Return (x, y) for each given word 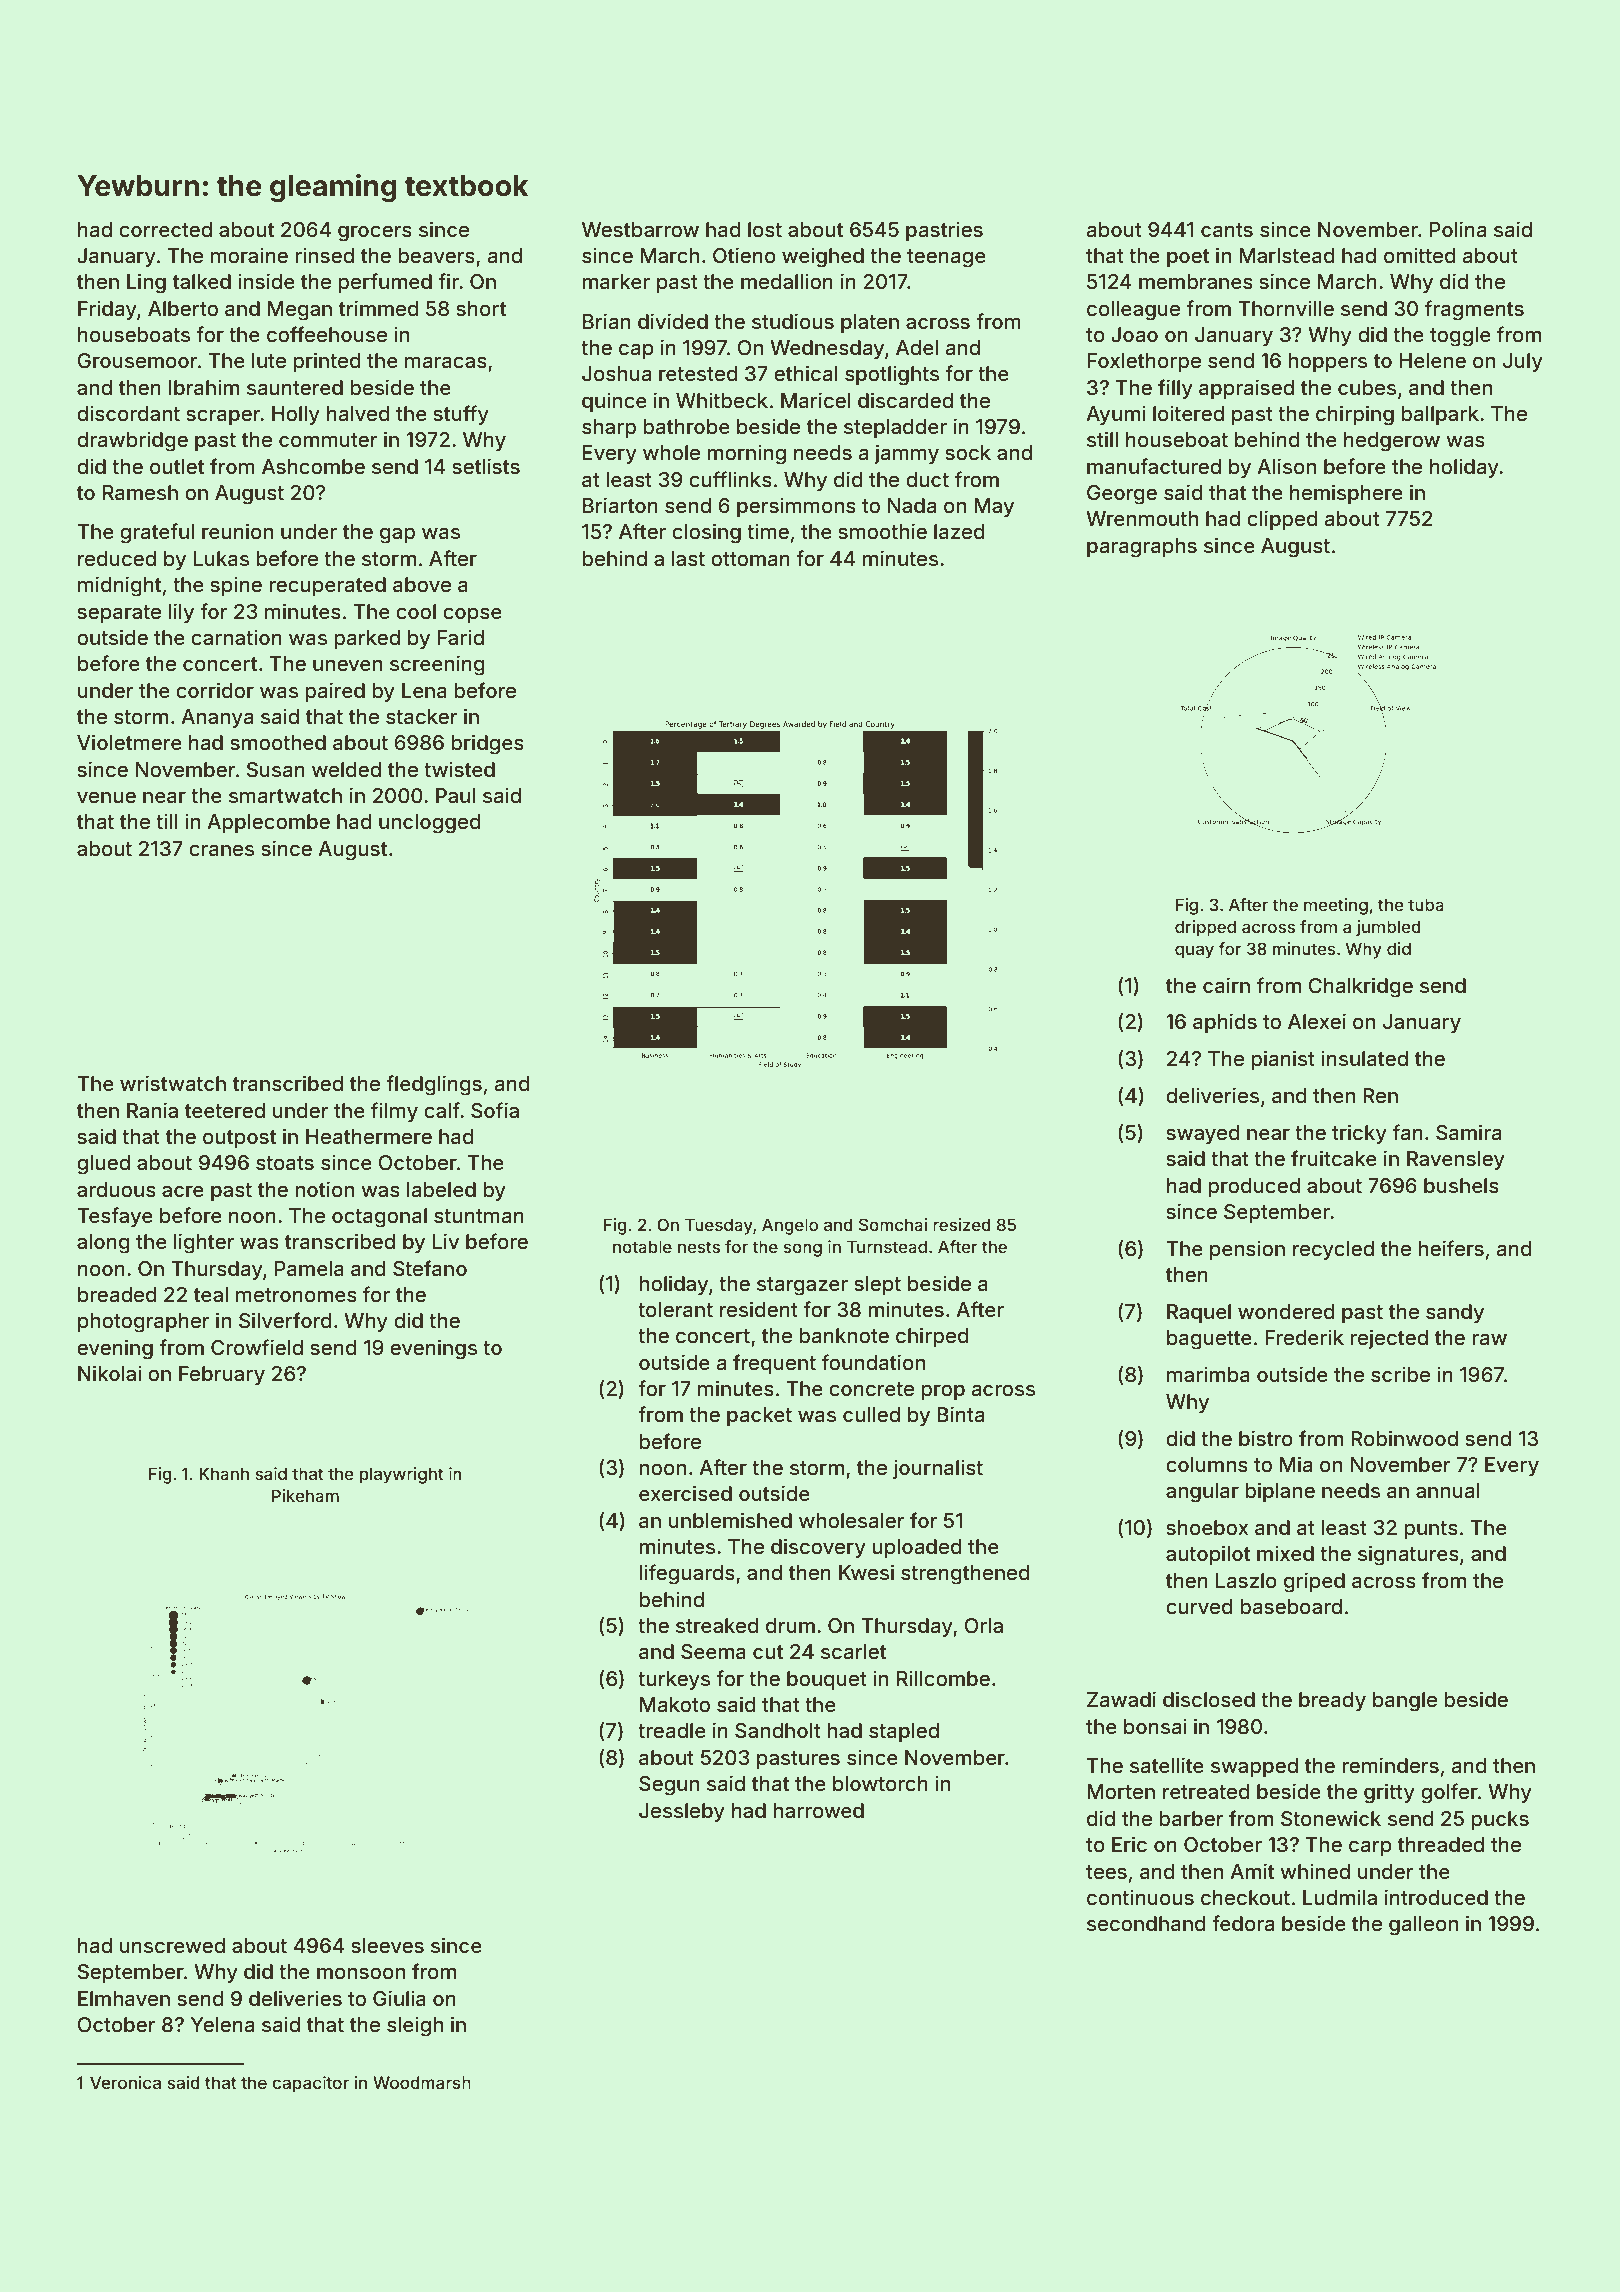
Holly (296, 415)
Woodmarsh (422, 2082)
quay (1194, 952)
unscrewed (172, 1945)
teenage (946, 258)
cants (1227, 230)
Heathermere (369, 1136)
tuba (1426, 904)
